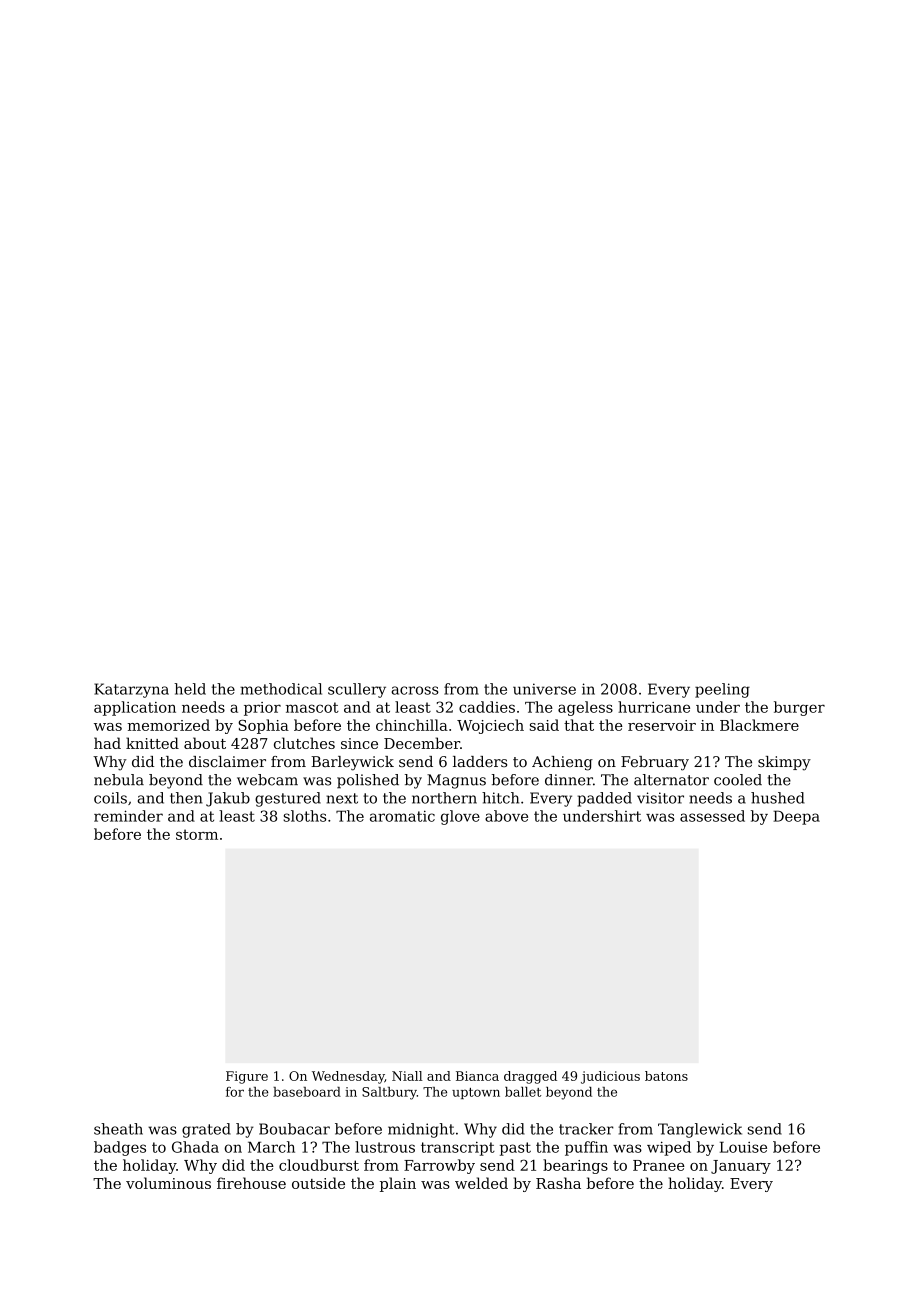 This screenshot has width=924, height=1308. What do you see at coordinates (402, 816) in the screenshot?
I see `aromatic` at bounding box center [402, 816].
